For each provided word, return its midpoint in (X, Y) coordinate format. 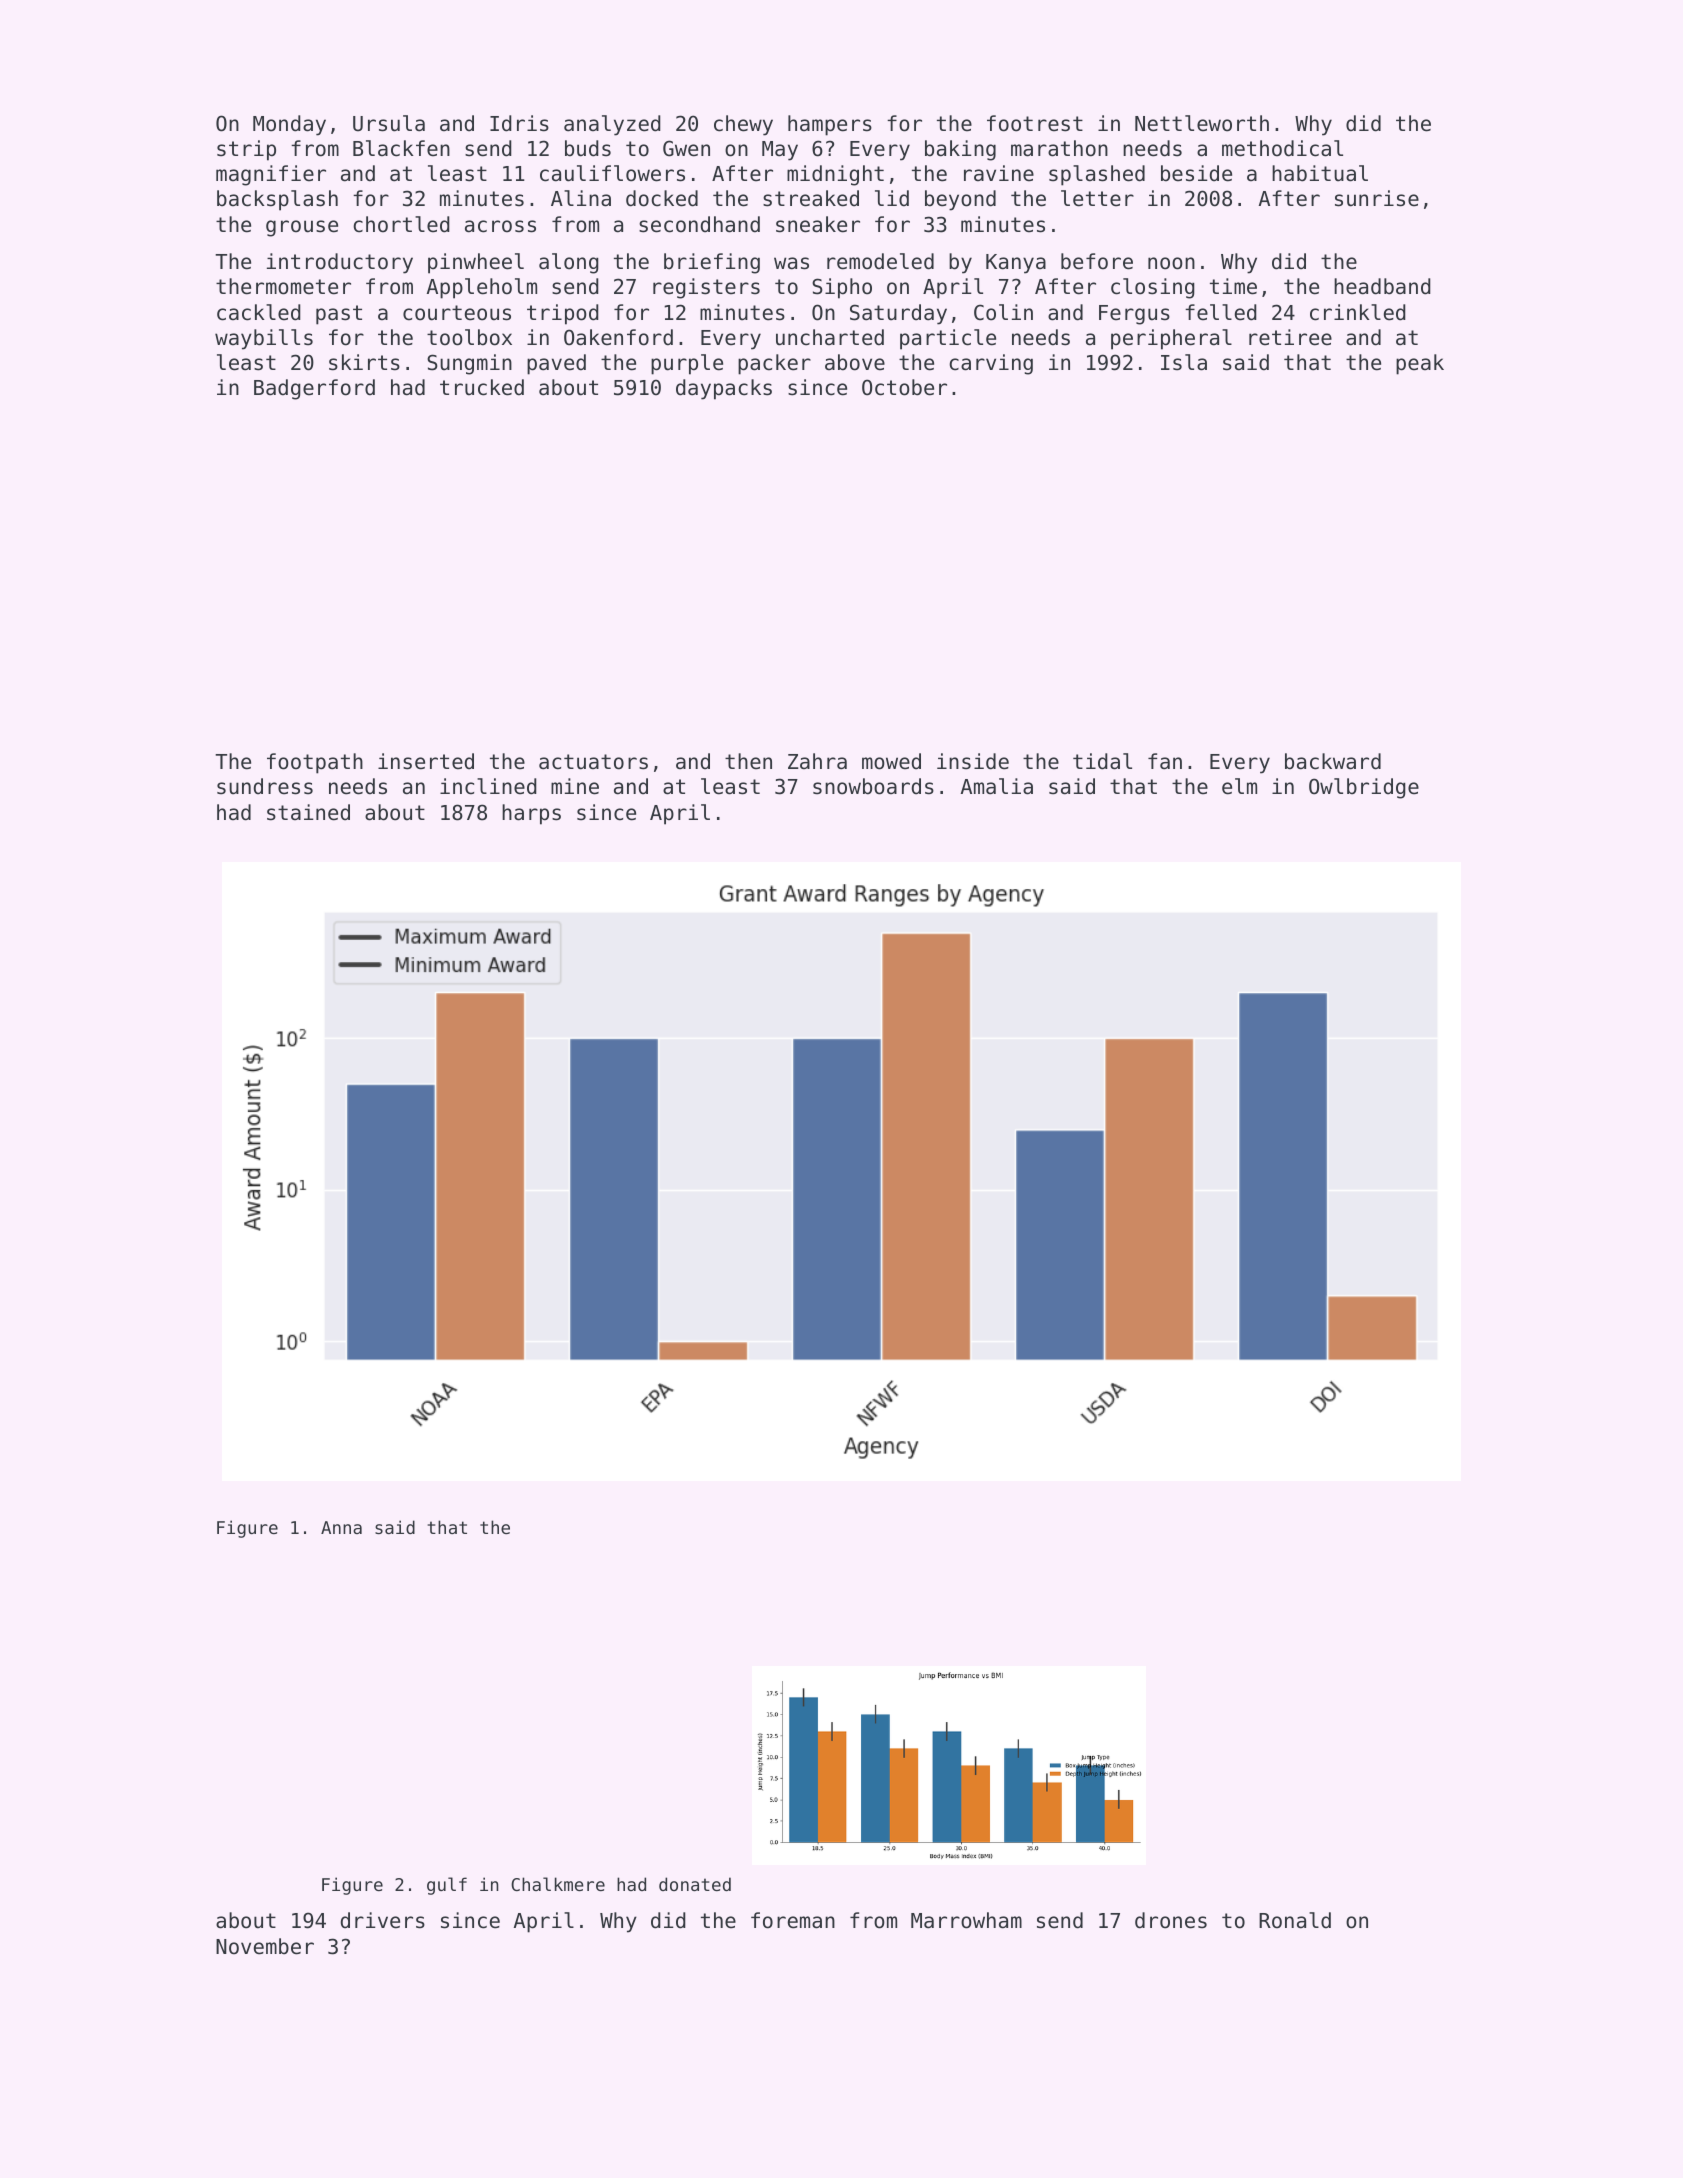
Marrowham (966, 1920)
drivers (383, 1920)
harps (531, 814)
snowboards (873, 786)
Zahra (817, 761)
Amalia (997, 786)
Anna (341, 1527)
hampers (830, 125)
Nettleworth (1202, 123)
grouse (302, 228)
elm (1239, 786)
